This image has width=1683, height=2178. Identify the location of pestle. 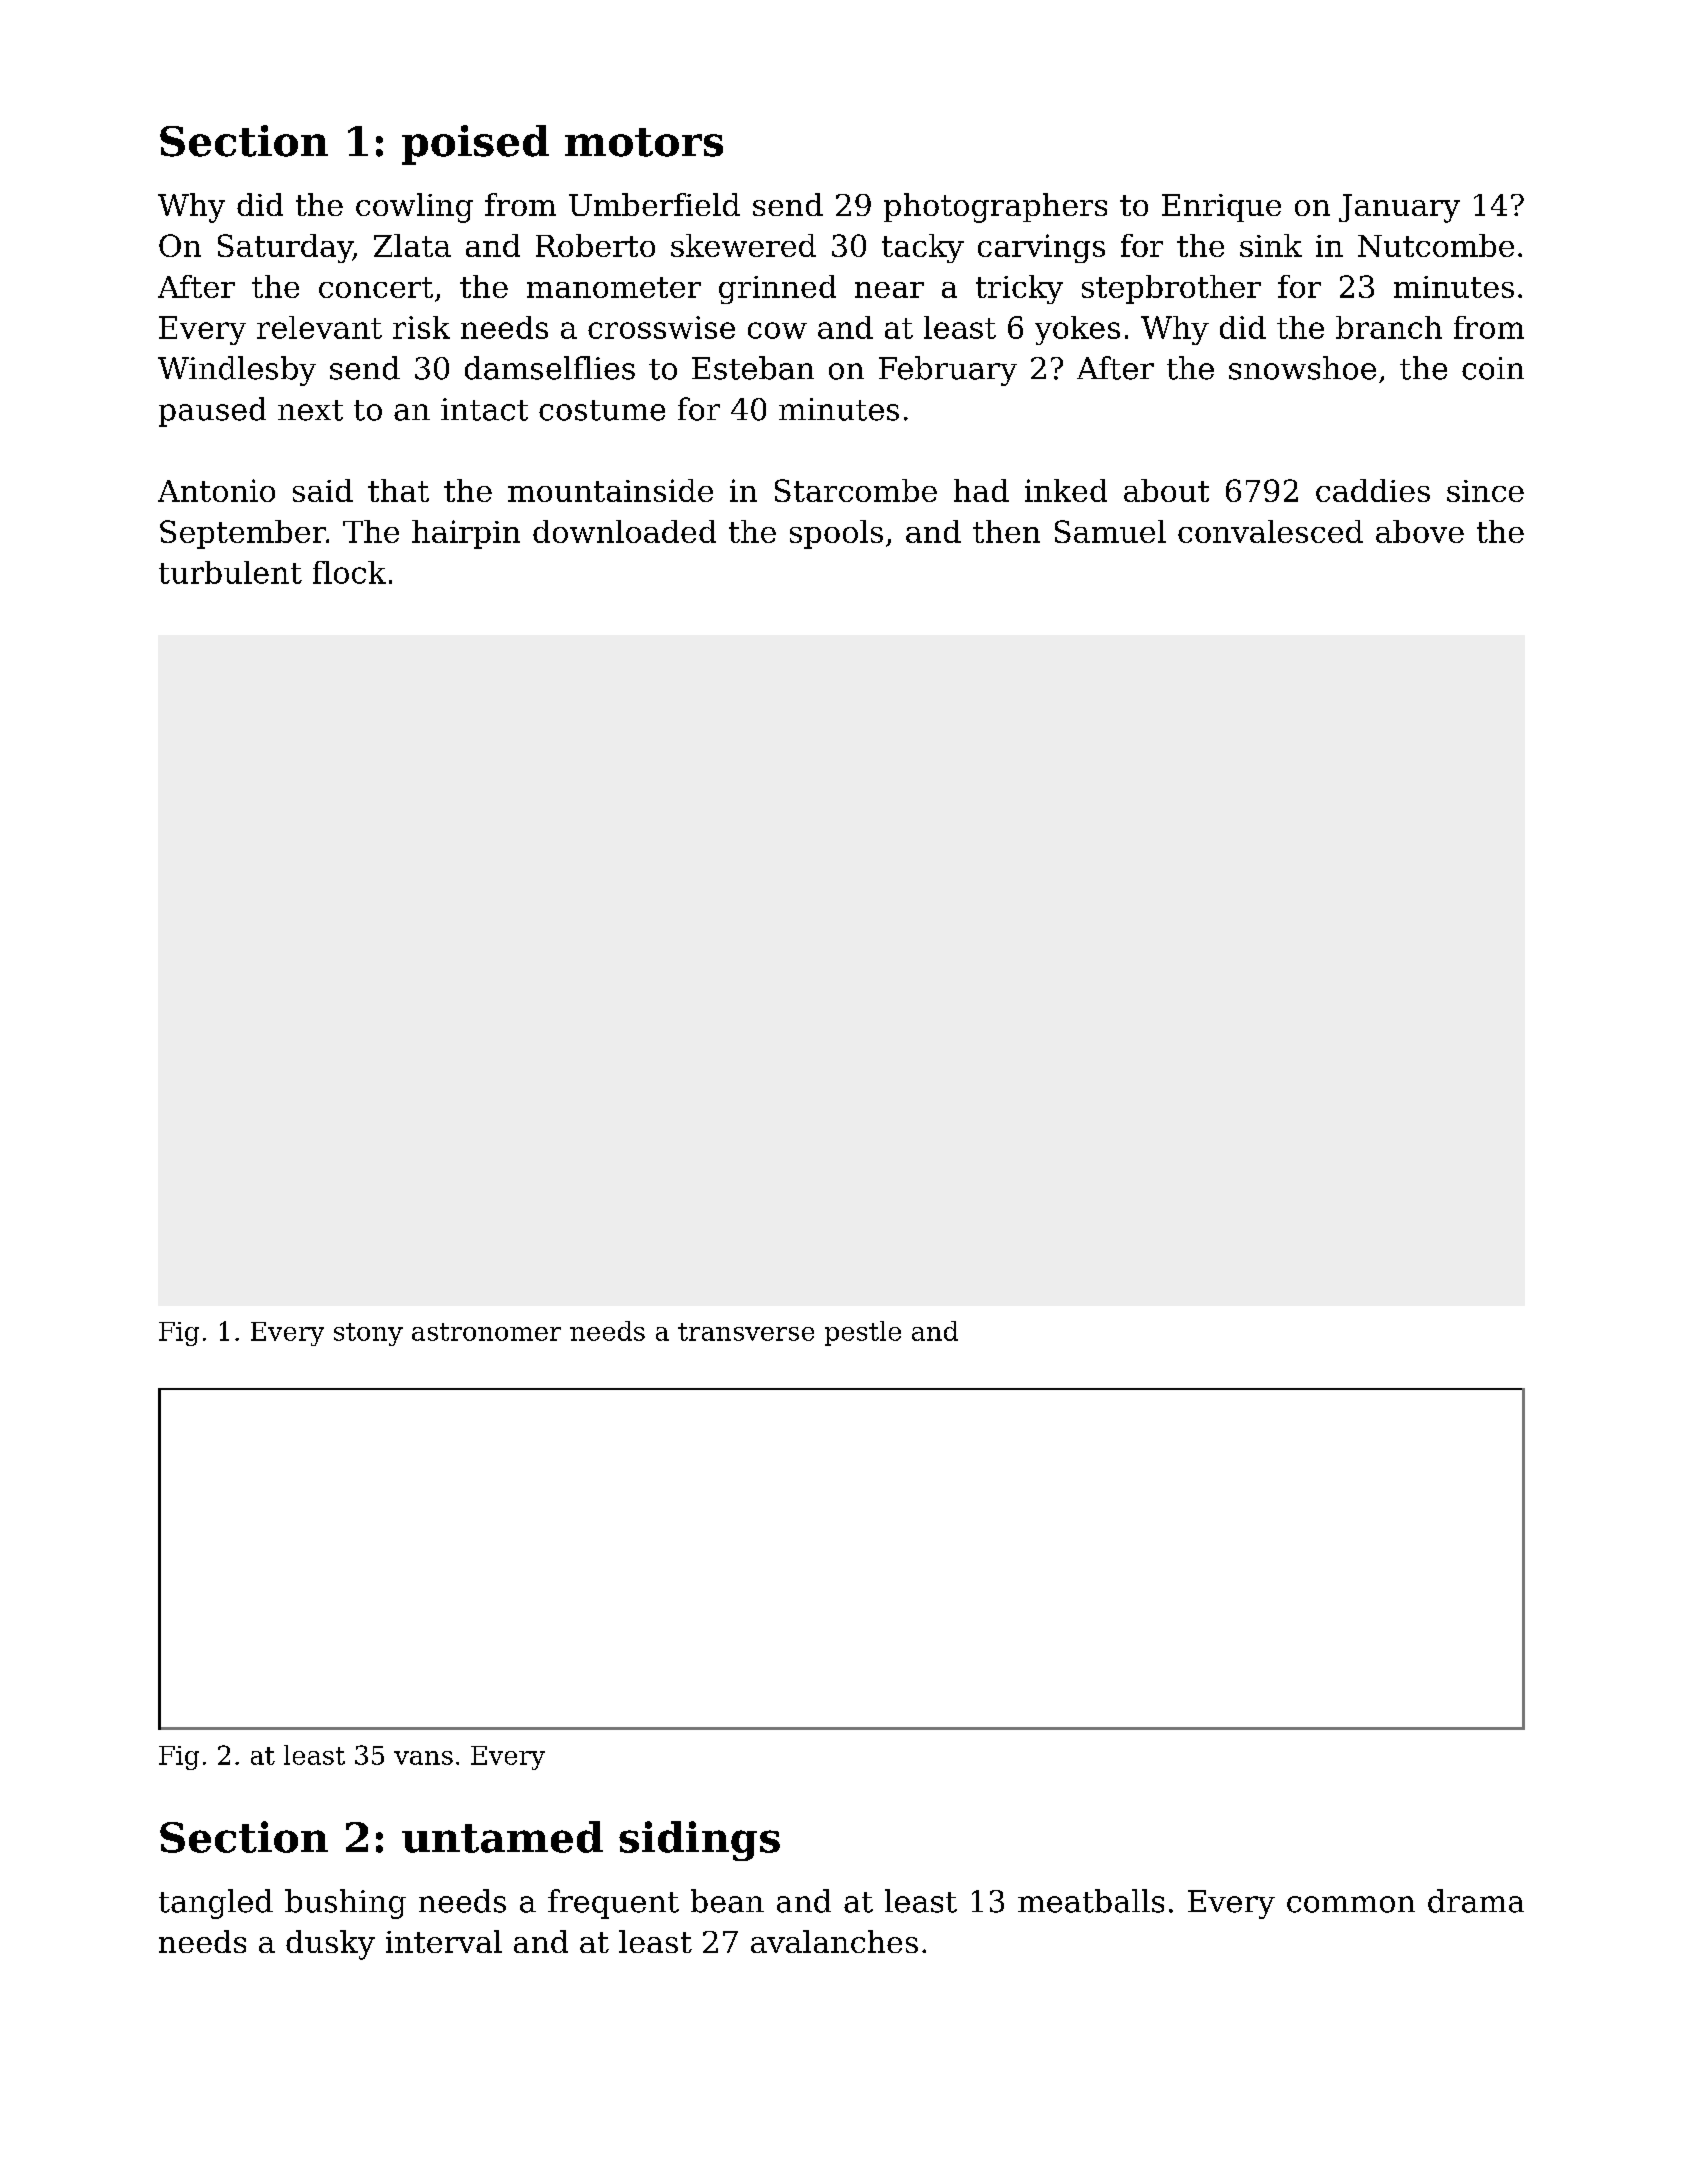
(863, 1333).
